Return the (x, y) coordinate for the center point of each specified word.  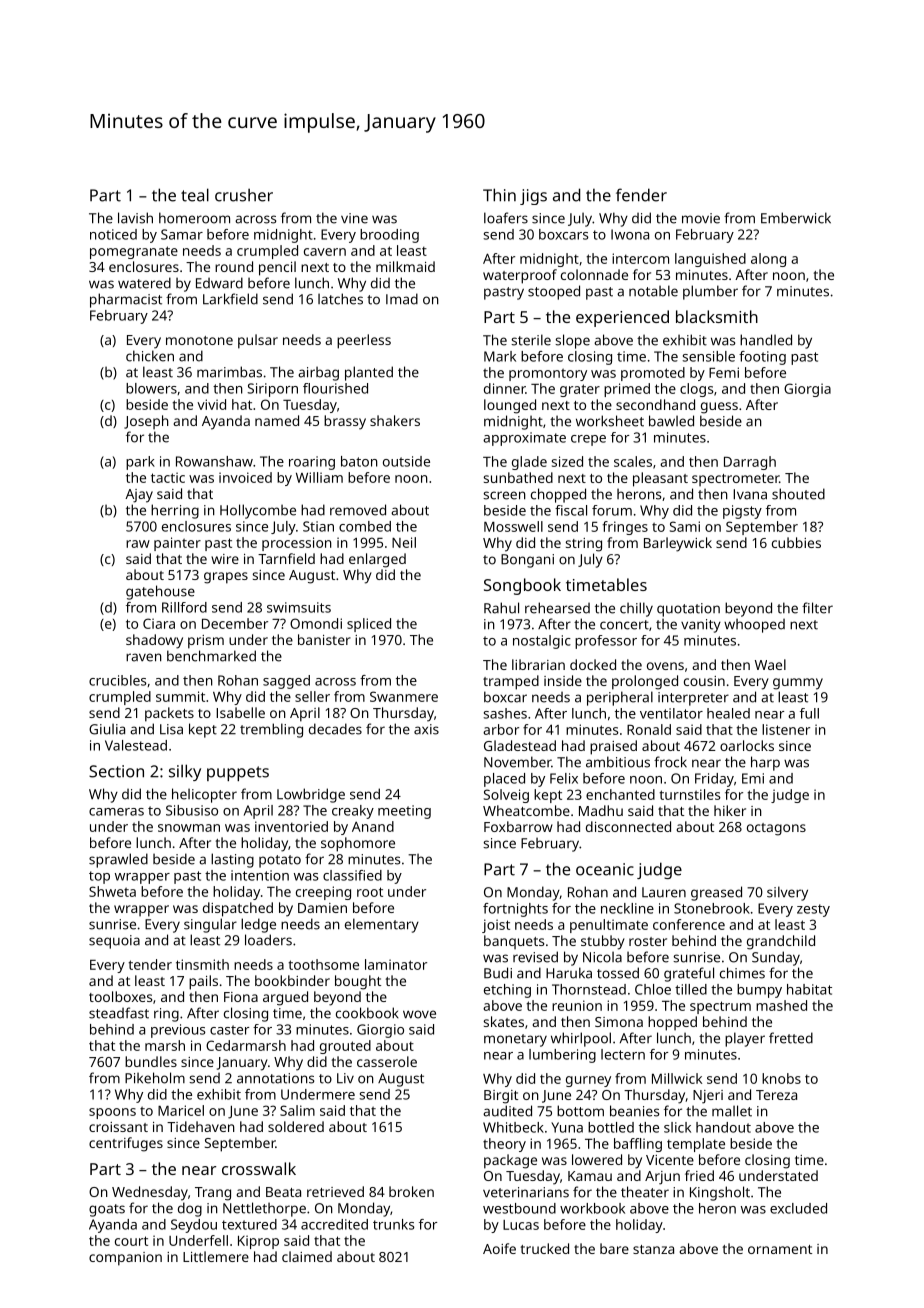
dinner (504, 388)
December (235, 623)
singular (210, 925)
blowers (151, 388)
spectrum (720, 1007)
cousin (704, 681)
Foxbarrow (518, 826)
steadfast (119, 1013)
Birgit (501, 1097)
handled (766, 340)
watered (144, 283)
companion (125, 1259)
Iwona (630, 234)
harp (765, 763)
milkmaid (405, 266)
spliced (369, 625)
